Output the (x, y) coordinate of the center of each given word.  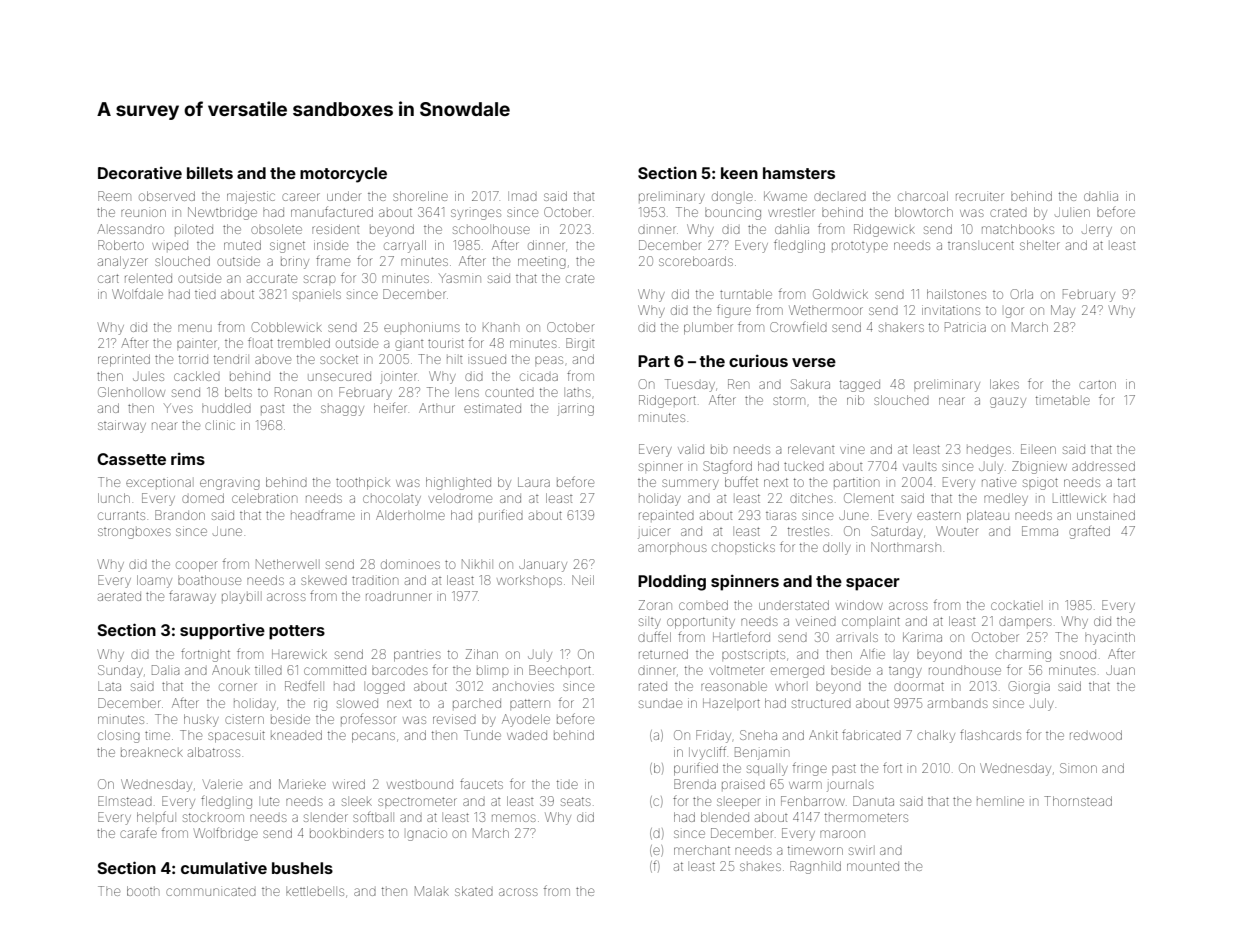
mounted (873, 866)
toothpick (363, 483)
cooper (196, 566)
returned (663, 654)
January (543, 565)
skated (474, 891)
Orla (1022, 294)
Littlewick (1079, 498)
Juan (1120, 670)
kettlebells (315, 891)
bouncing (733, 214)
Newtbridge (222, 213)
